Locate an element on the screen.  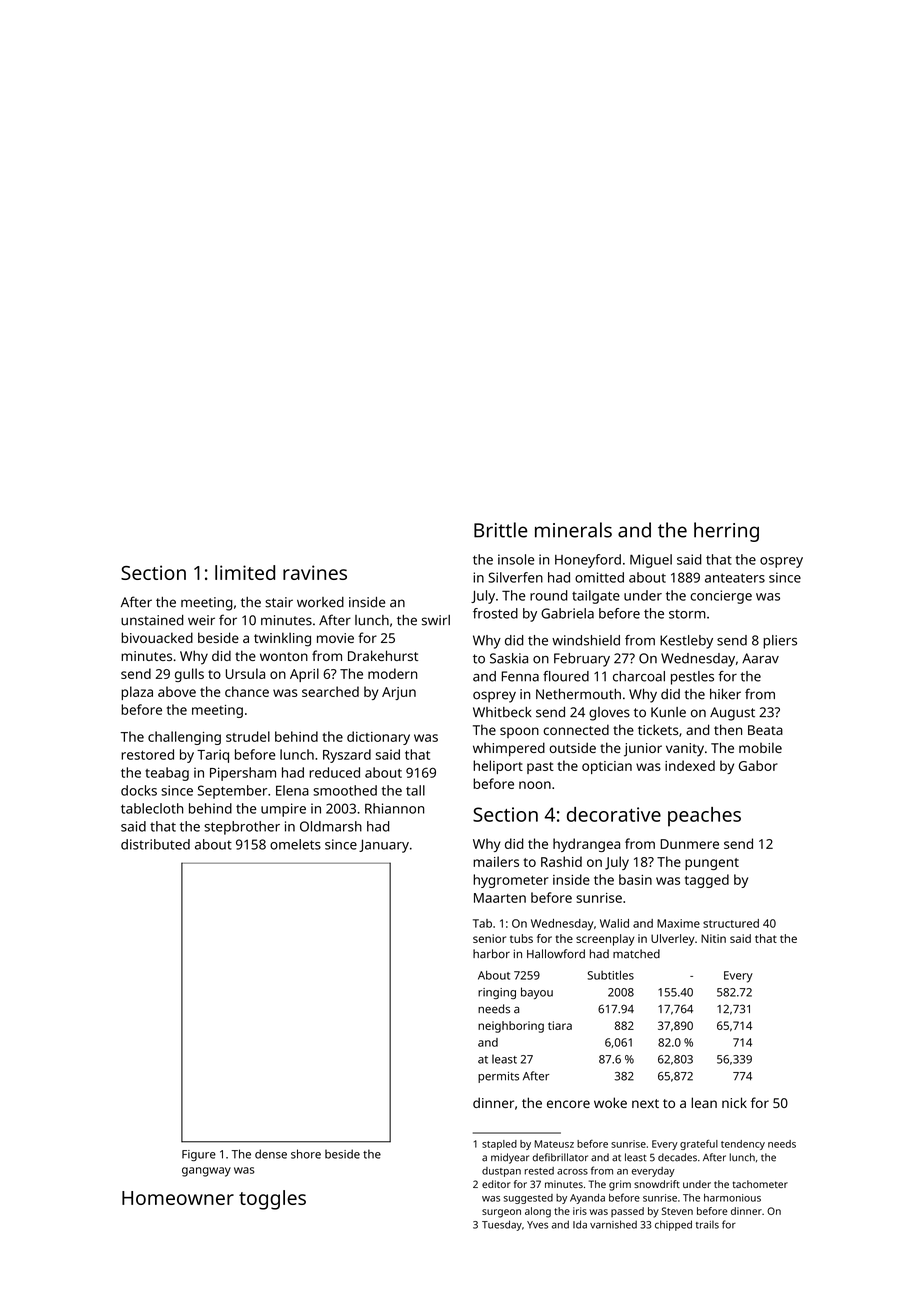
ravines is located at coordinates (315, 572).
